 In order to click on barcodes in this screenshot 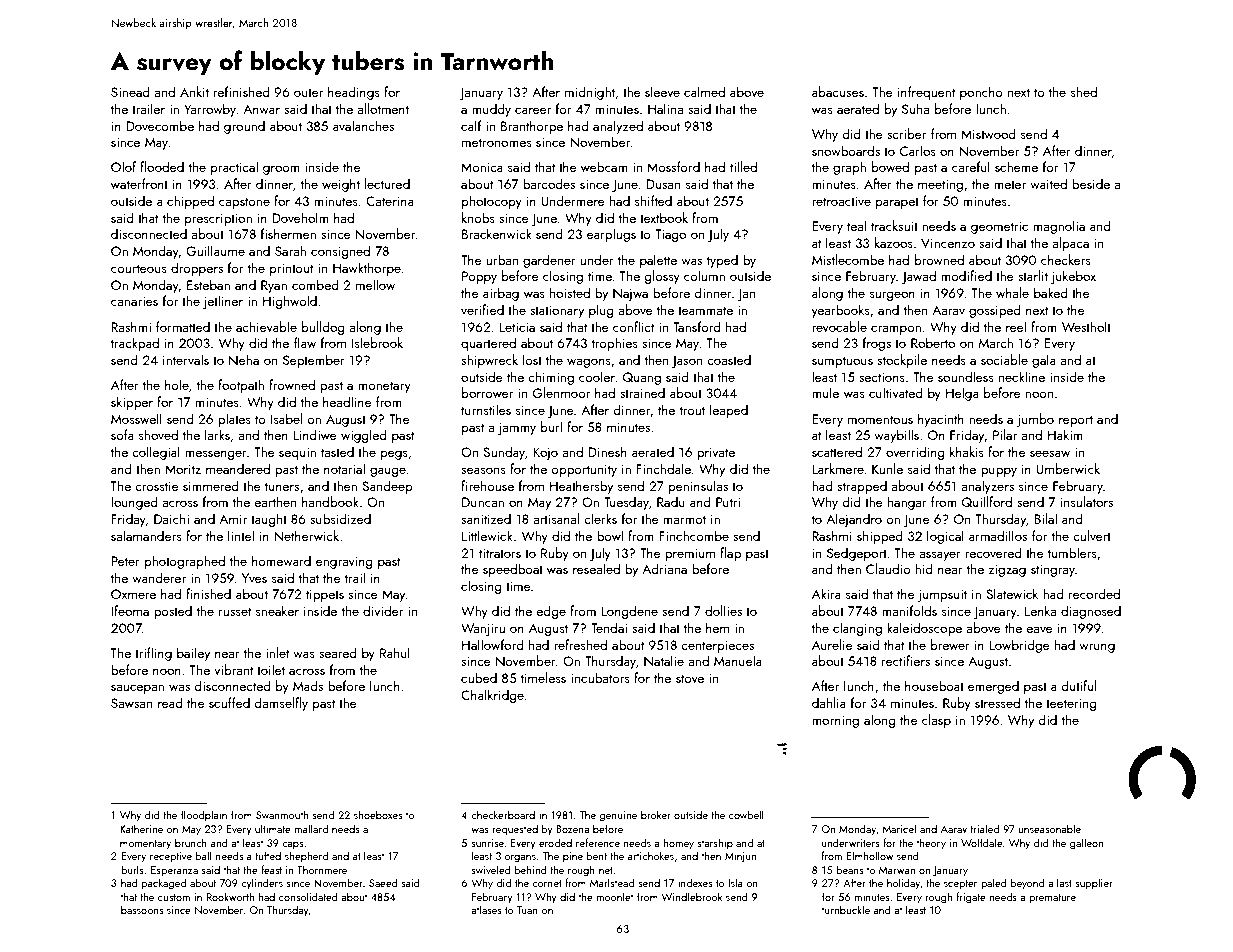, I will do `click(549, 183)`.
